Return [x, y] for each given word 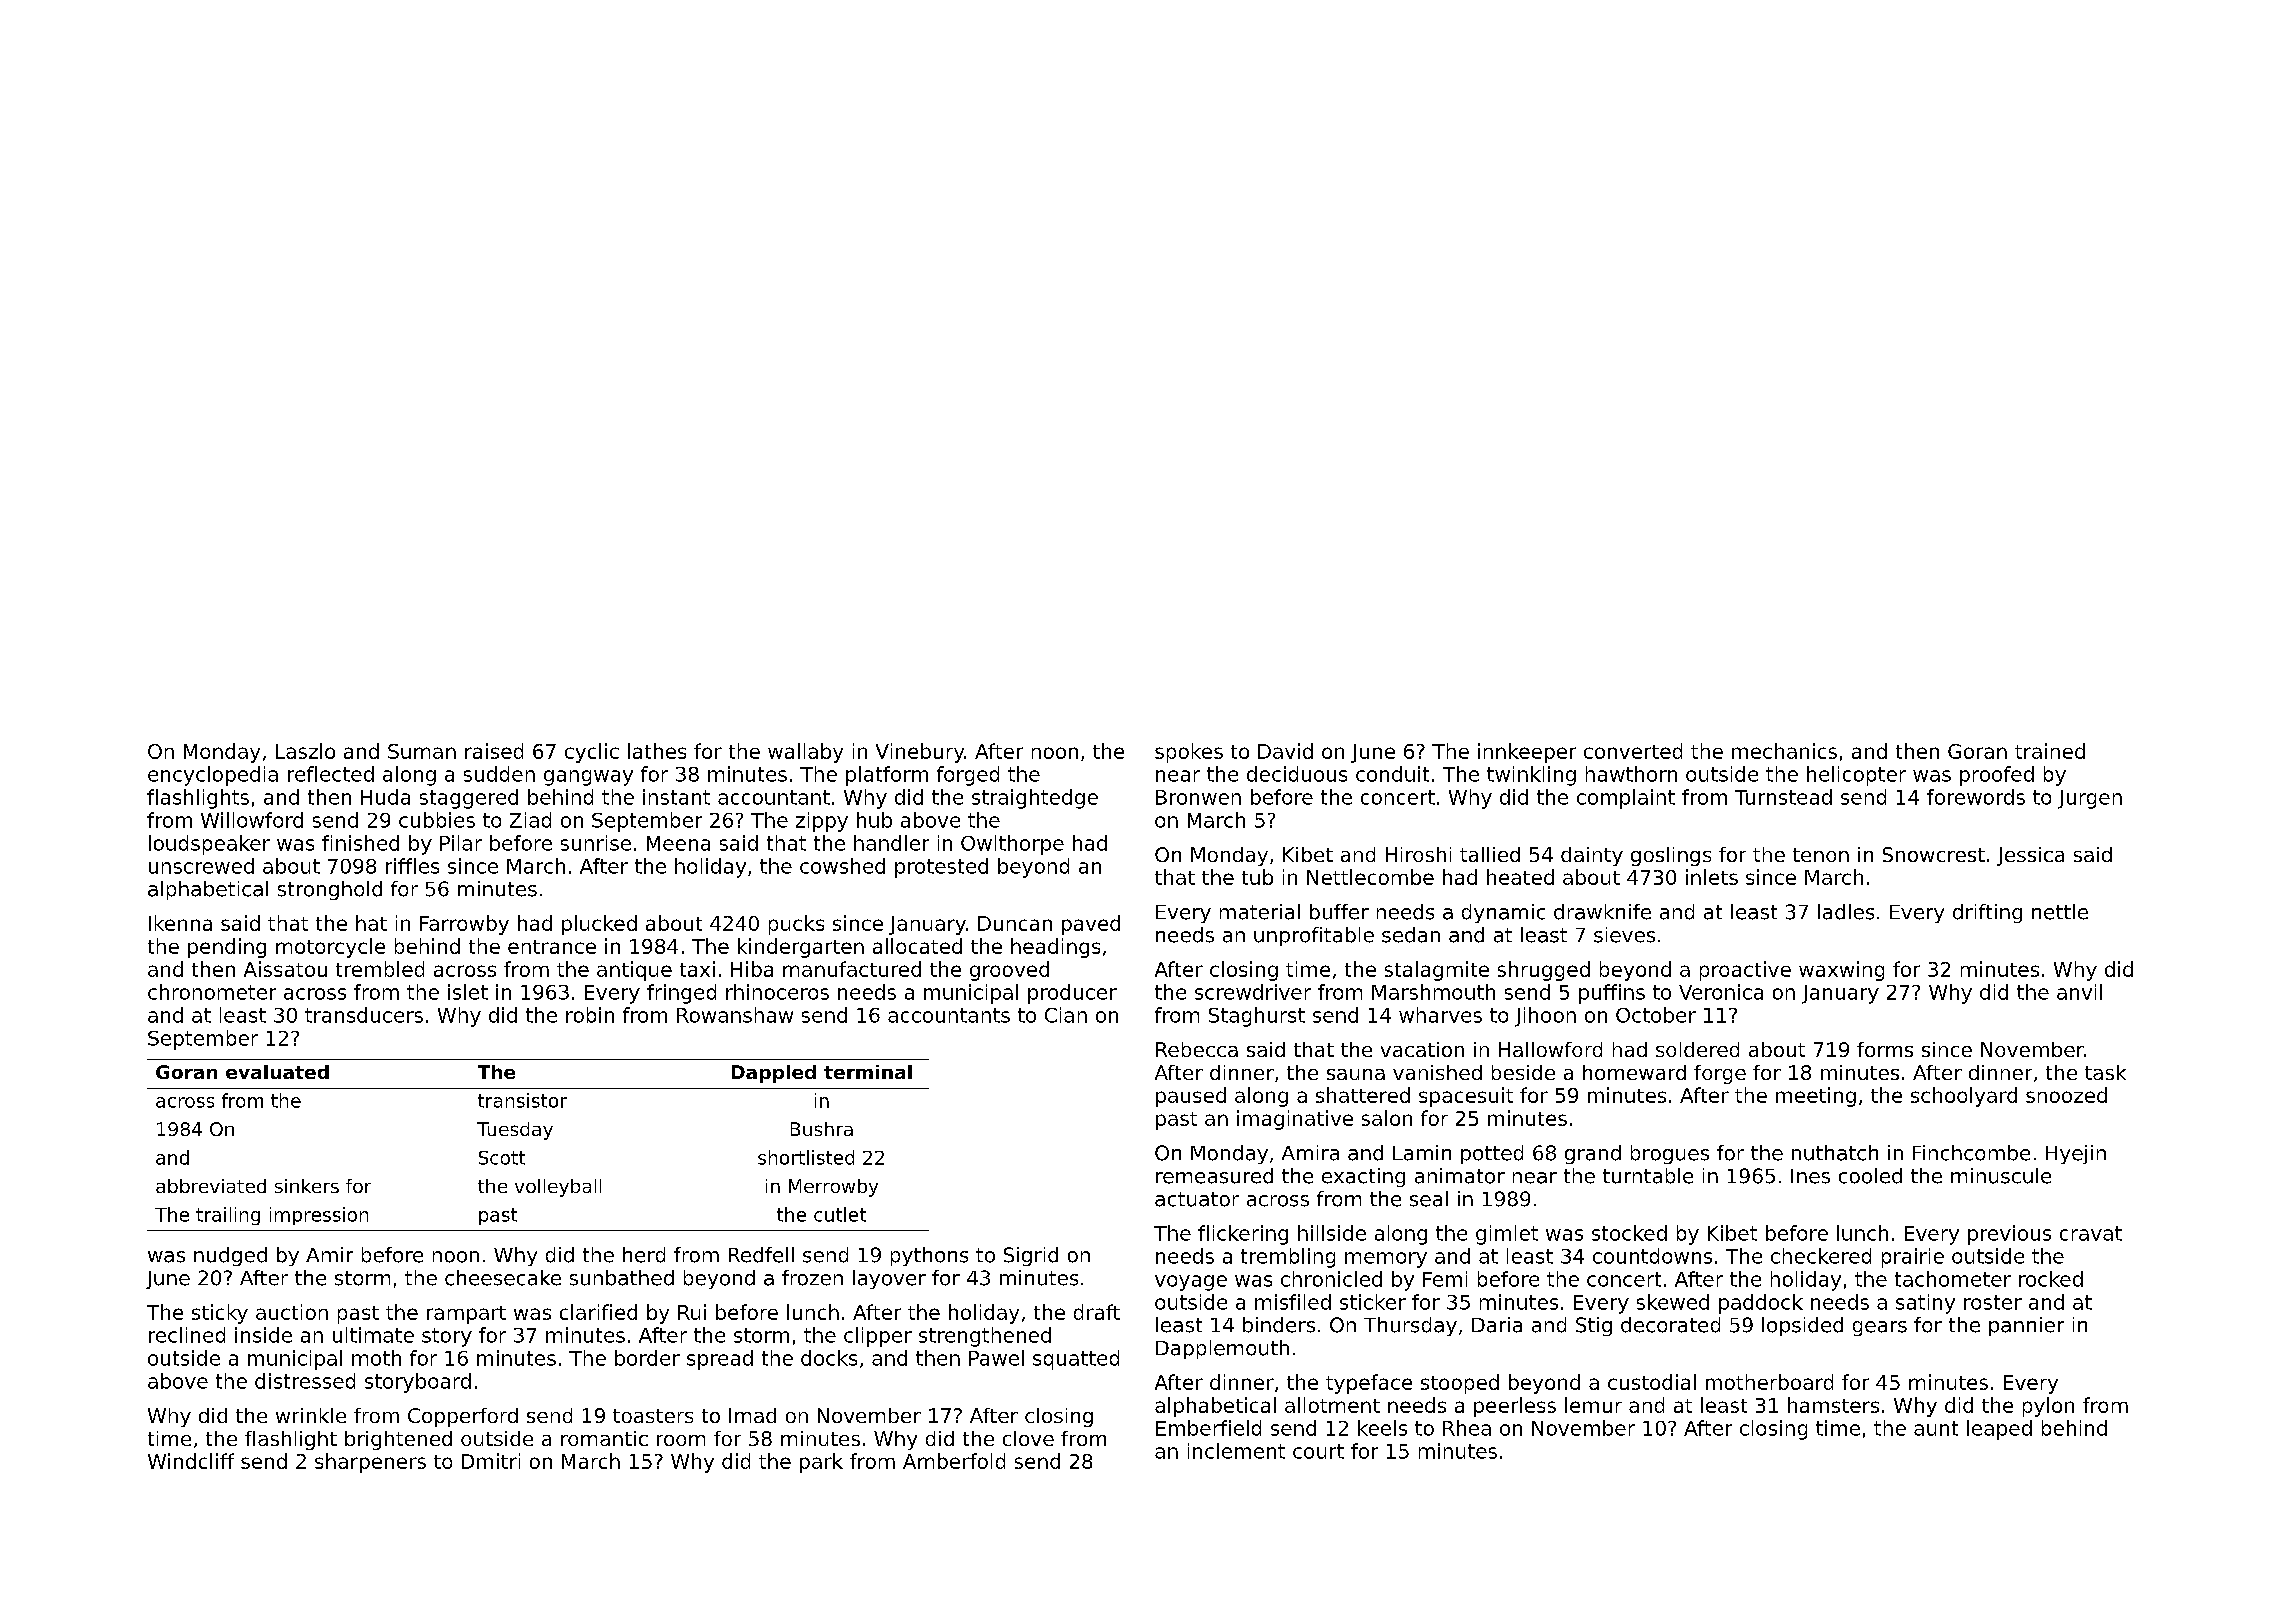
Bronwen [1198, 797]
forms [1885, 1049]
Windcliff [191, 1461]
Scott [502, 1158]
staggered [469, 799]
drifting [1987, 913]
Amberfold [954, 1461]
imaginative [1295, 1120]
